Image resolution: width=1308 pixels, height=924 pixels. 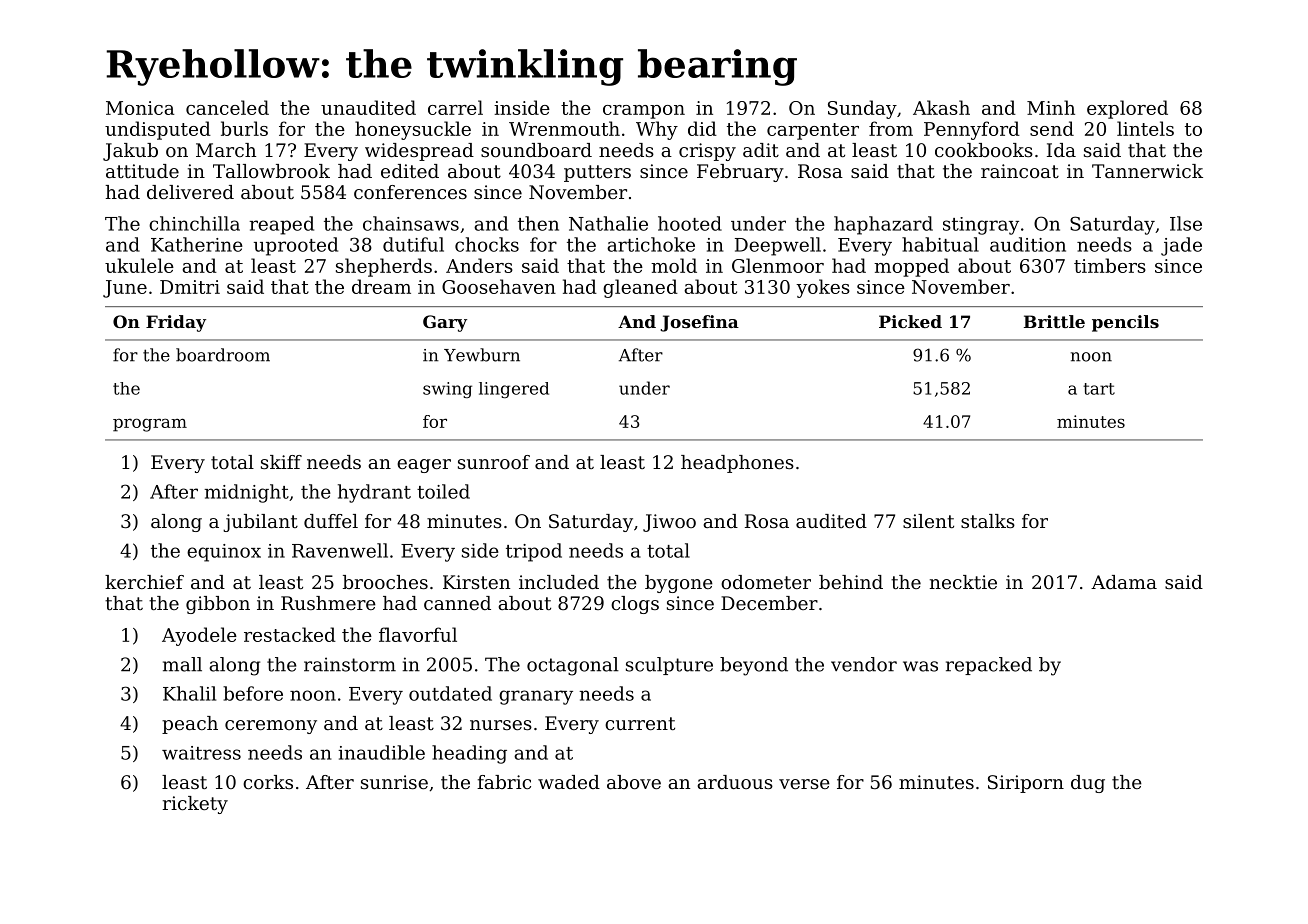 What do you see at coordinates (271, 727) in the image?
I see `ceremony` at bounding box center [271, 727].
